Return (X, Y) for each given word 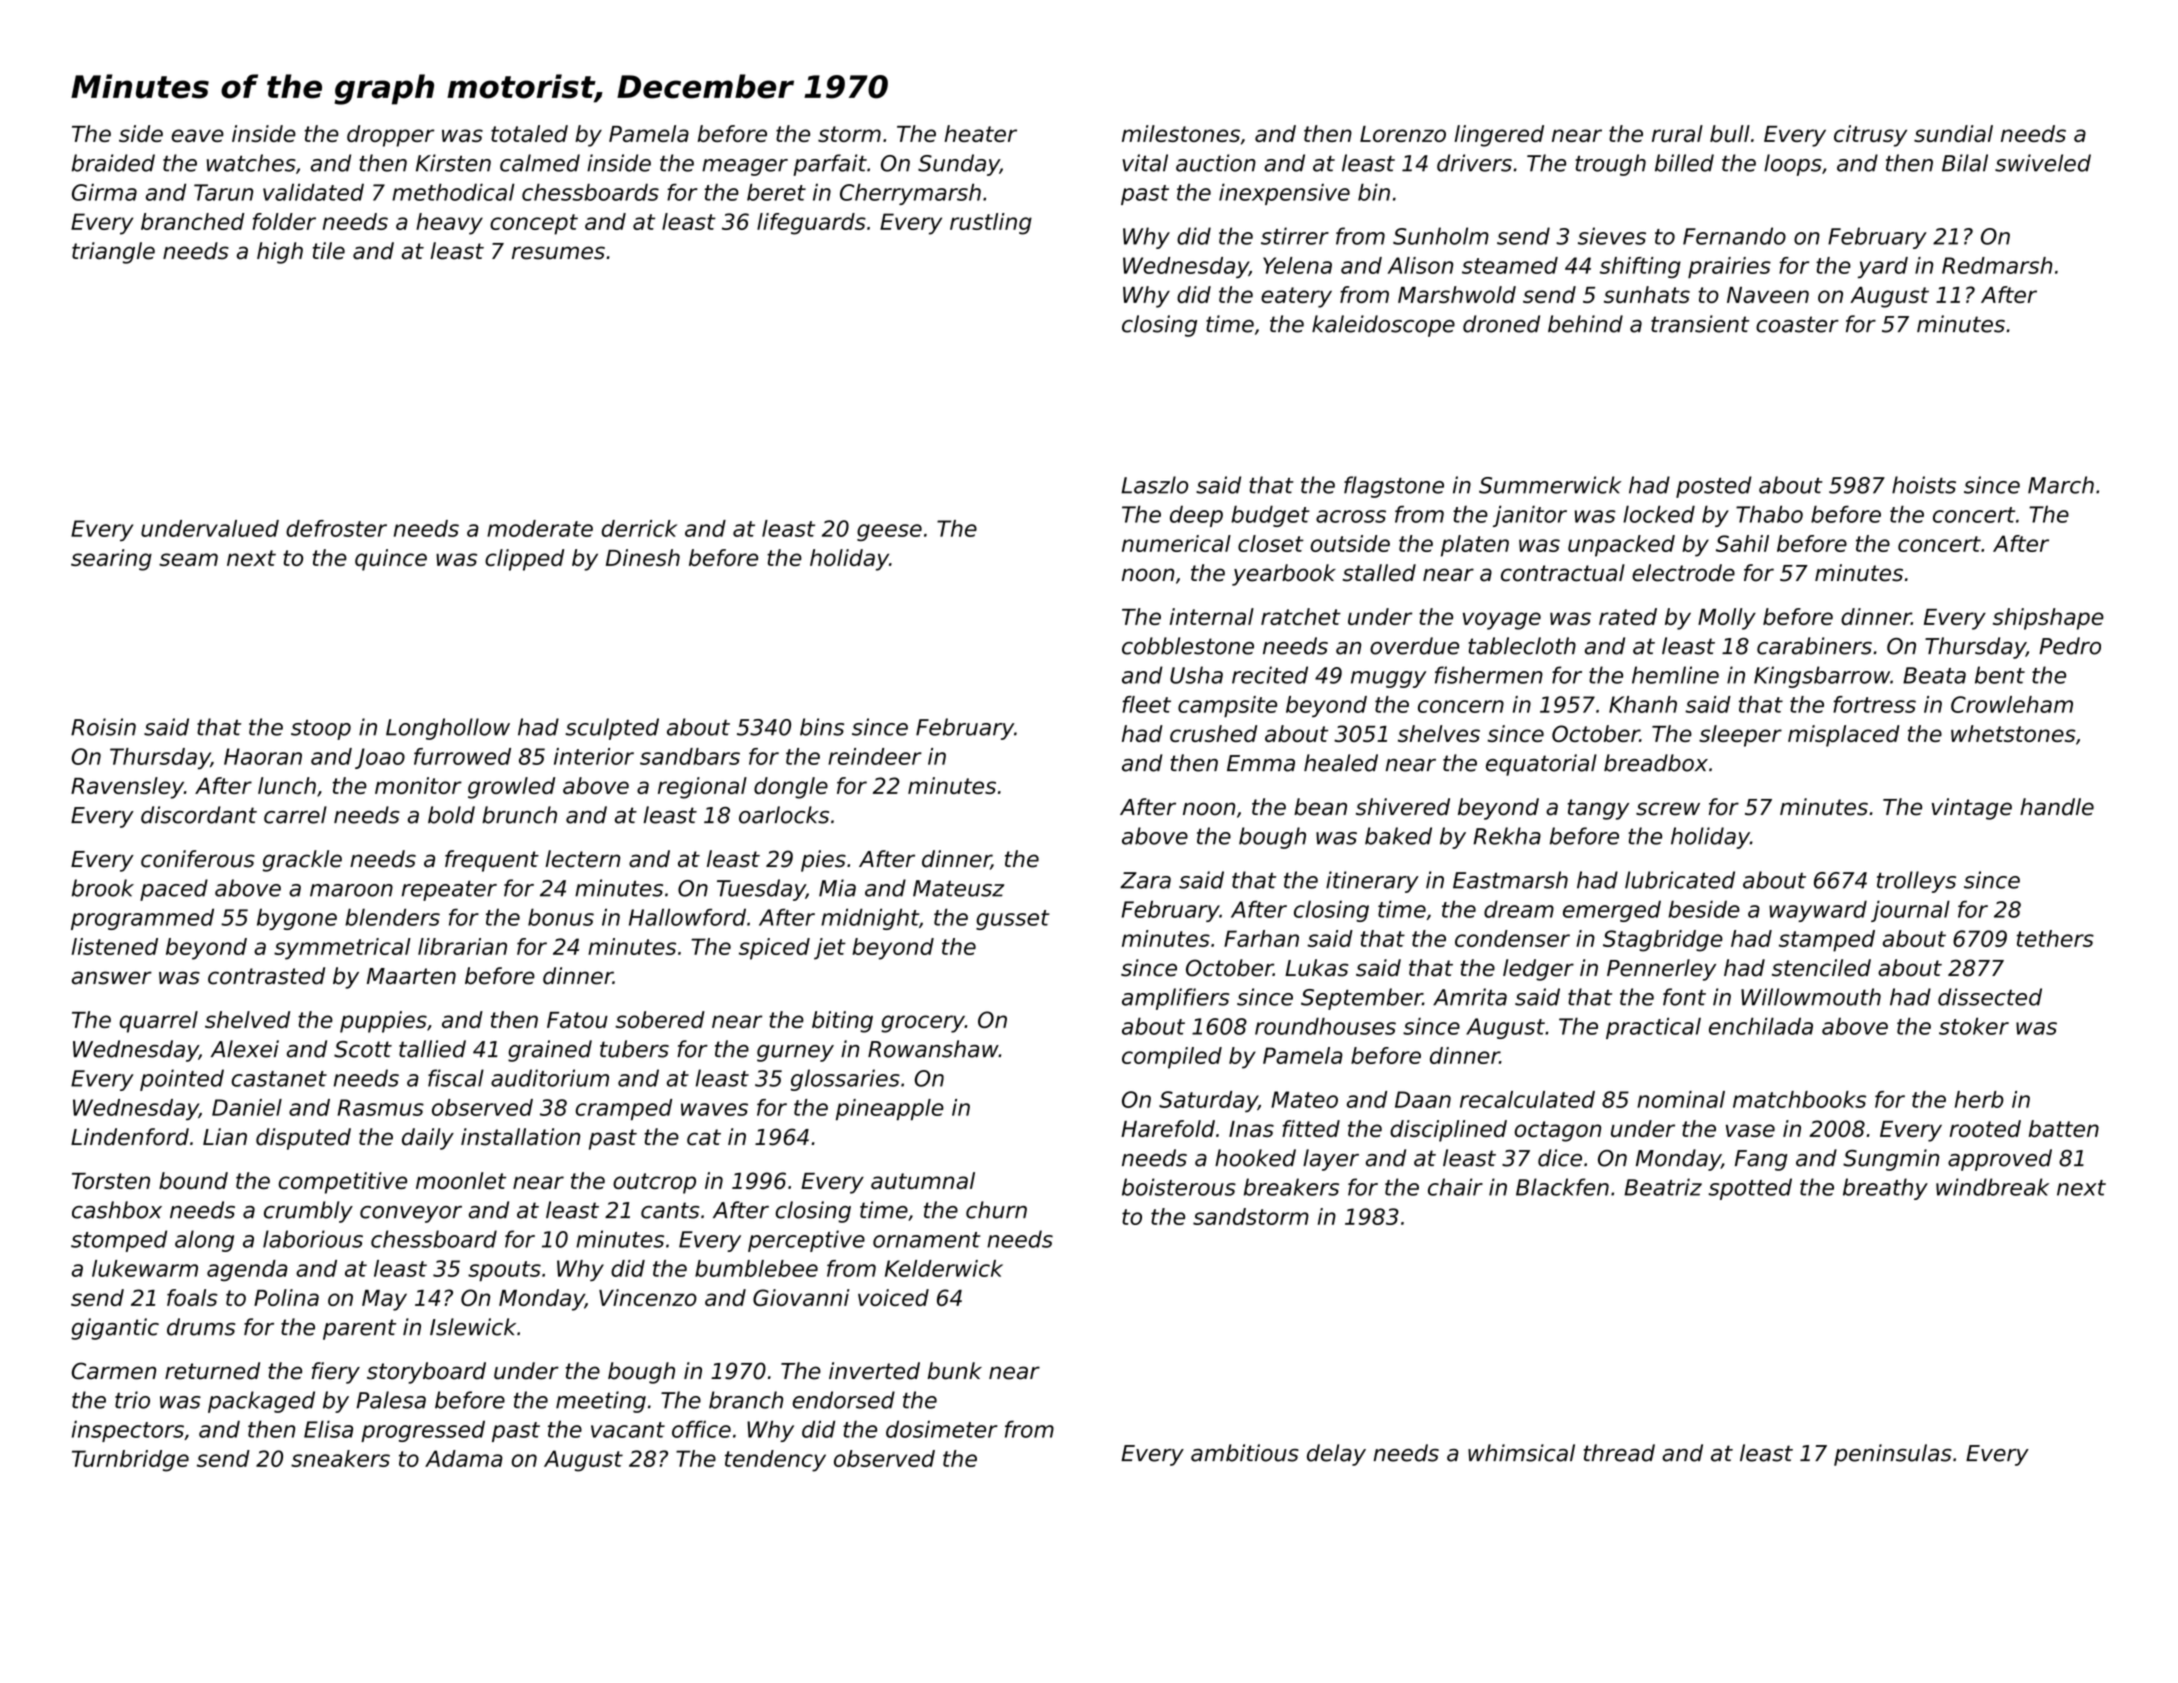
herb (1979, 1099)
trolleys (1916, 882)
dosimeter (942, 1429)
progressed (423, 1431)
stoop (321, 730)
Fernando (1734, 236)
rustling (991, 224)
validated (313, 192)
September (1362, 999)
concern (1461, 706)
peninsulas (1893, 1455)
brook (103, 888)
